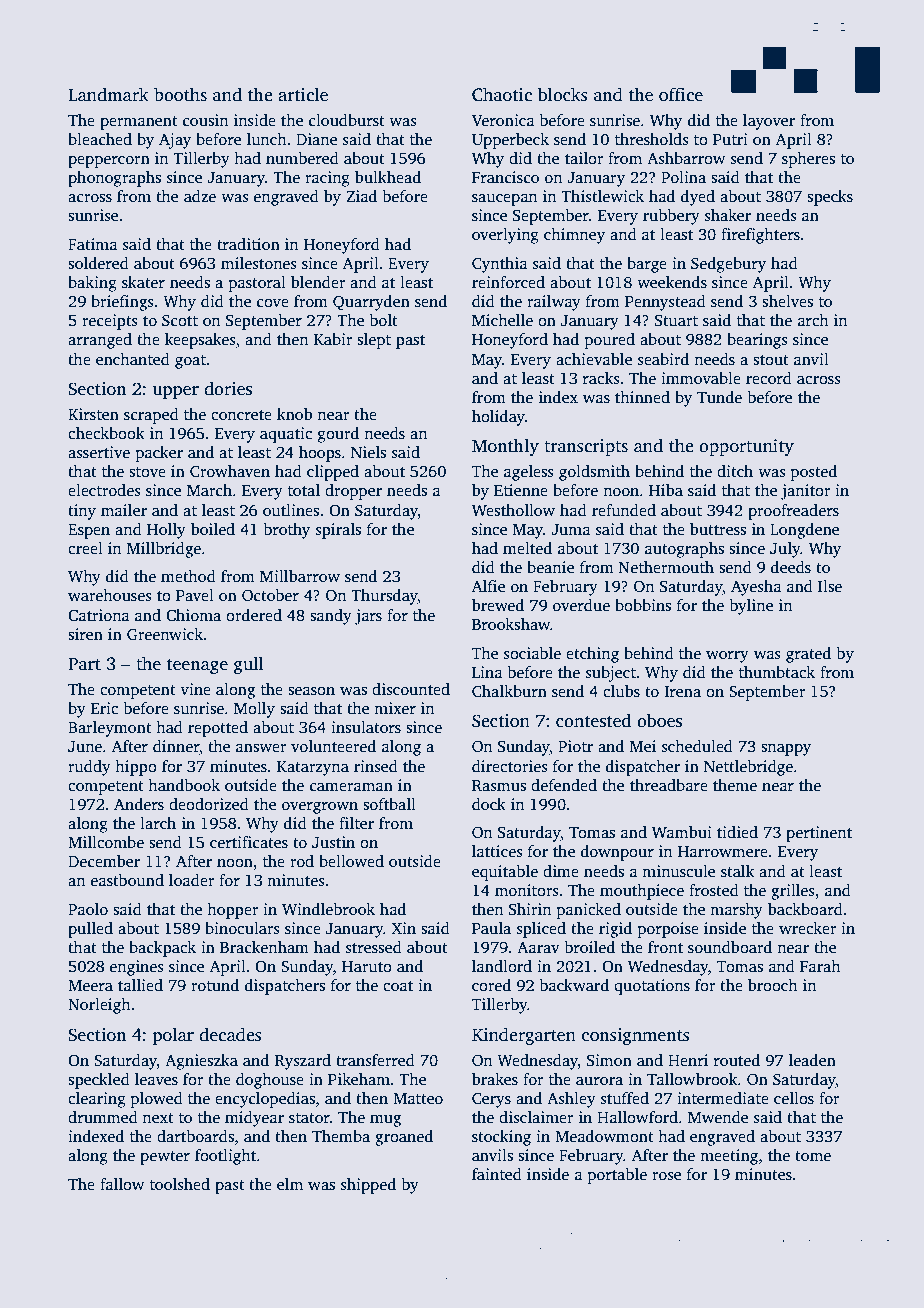 The width and height of the screenshot is (924, 1308). What do you see at coordinates (730, 139) in the screenshot?
I see `Putri` at bounding box center [730, 139].
